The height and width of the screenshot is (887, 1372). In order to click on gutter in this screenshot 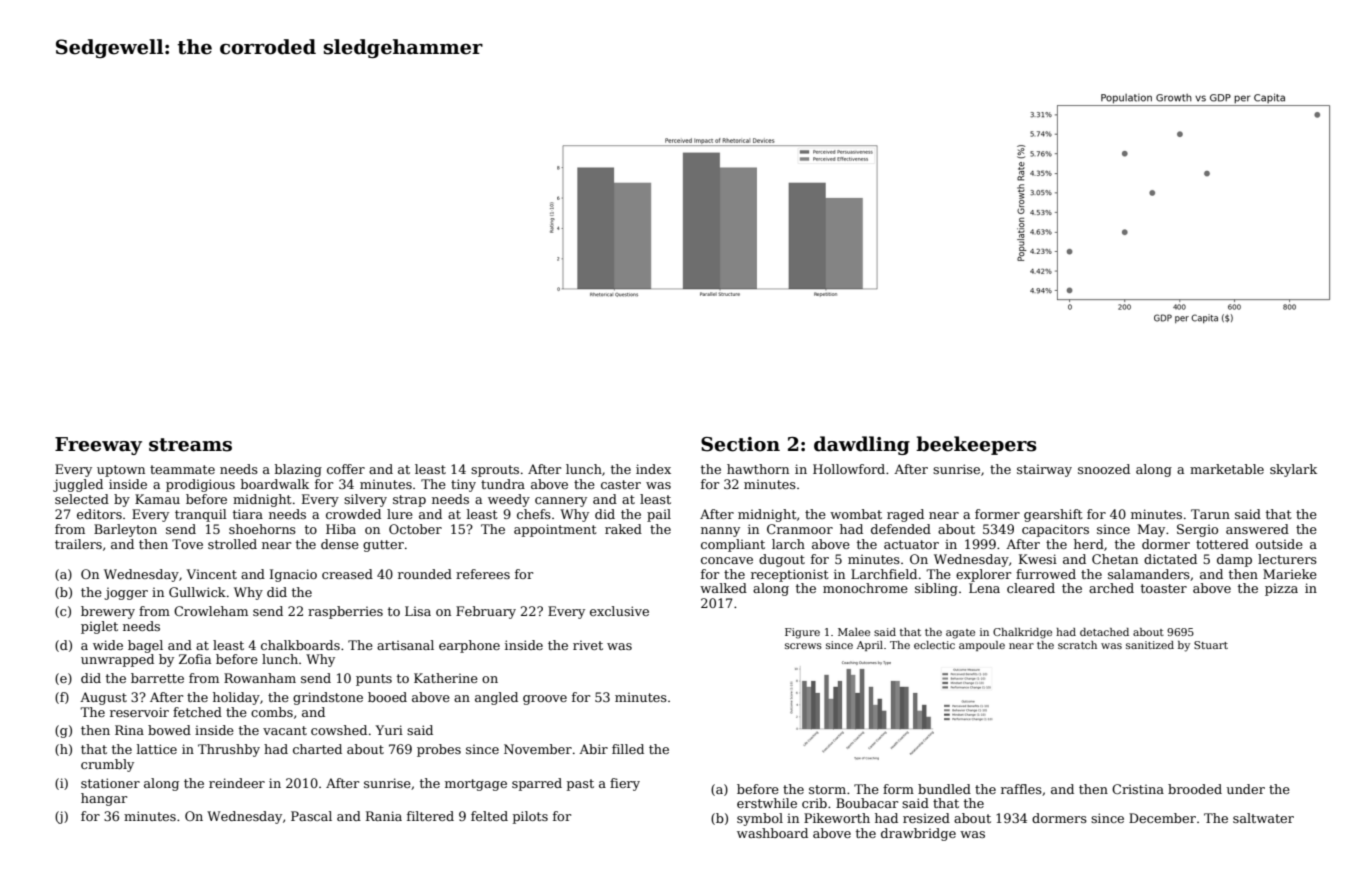, I will do `click(383, 546)`.
